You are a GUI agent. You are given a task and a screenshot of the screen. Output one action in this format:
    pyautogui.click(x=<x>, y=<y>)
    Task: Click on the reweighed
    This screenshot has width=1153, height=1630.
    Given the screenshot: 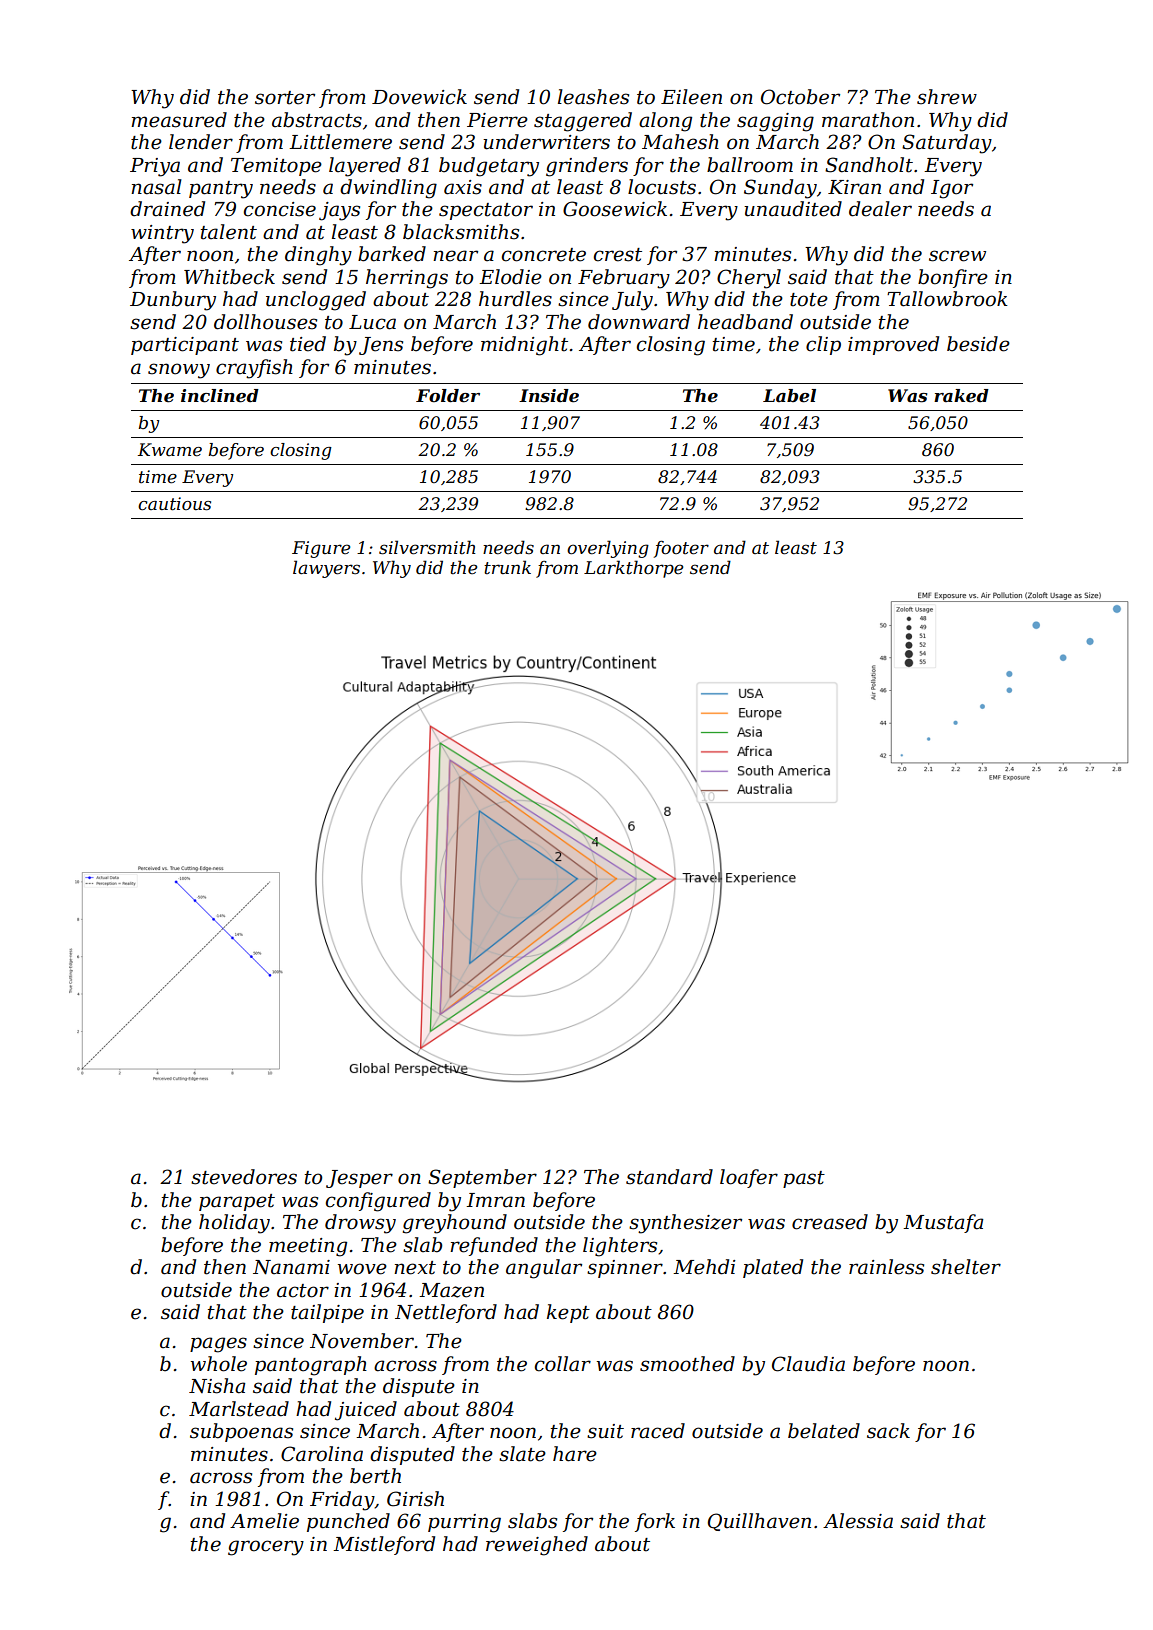 What is the action you would take?
    pyautogui.click(x=537, y=1546)
